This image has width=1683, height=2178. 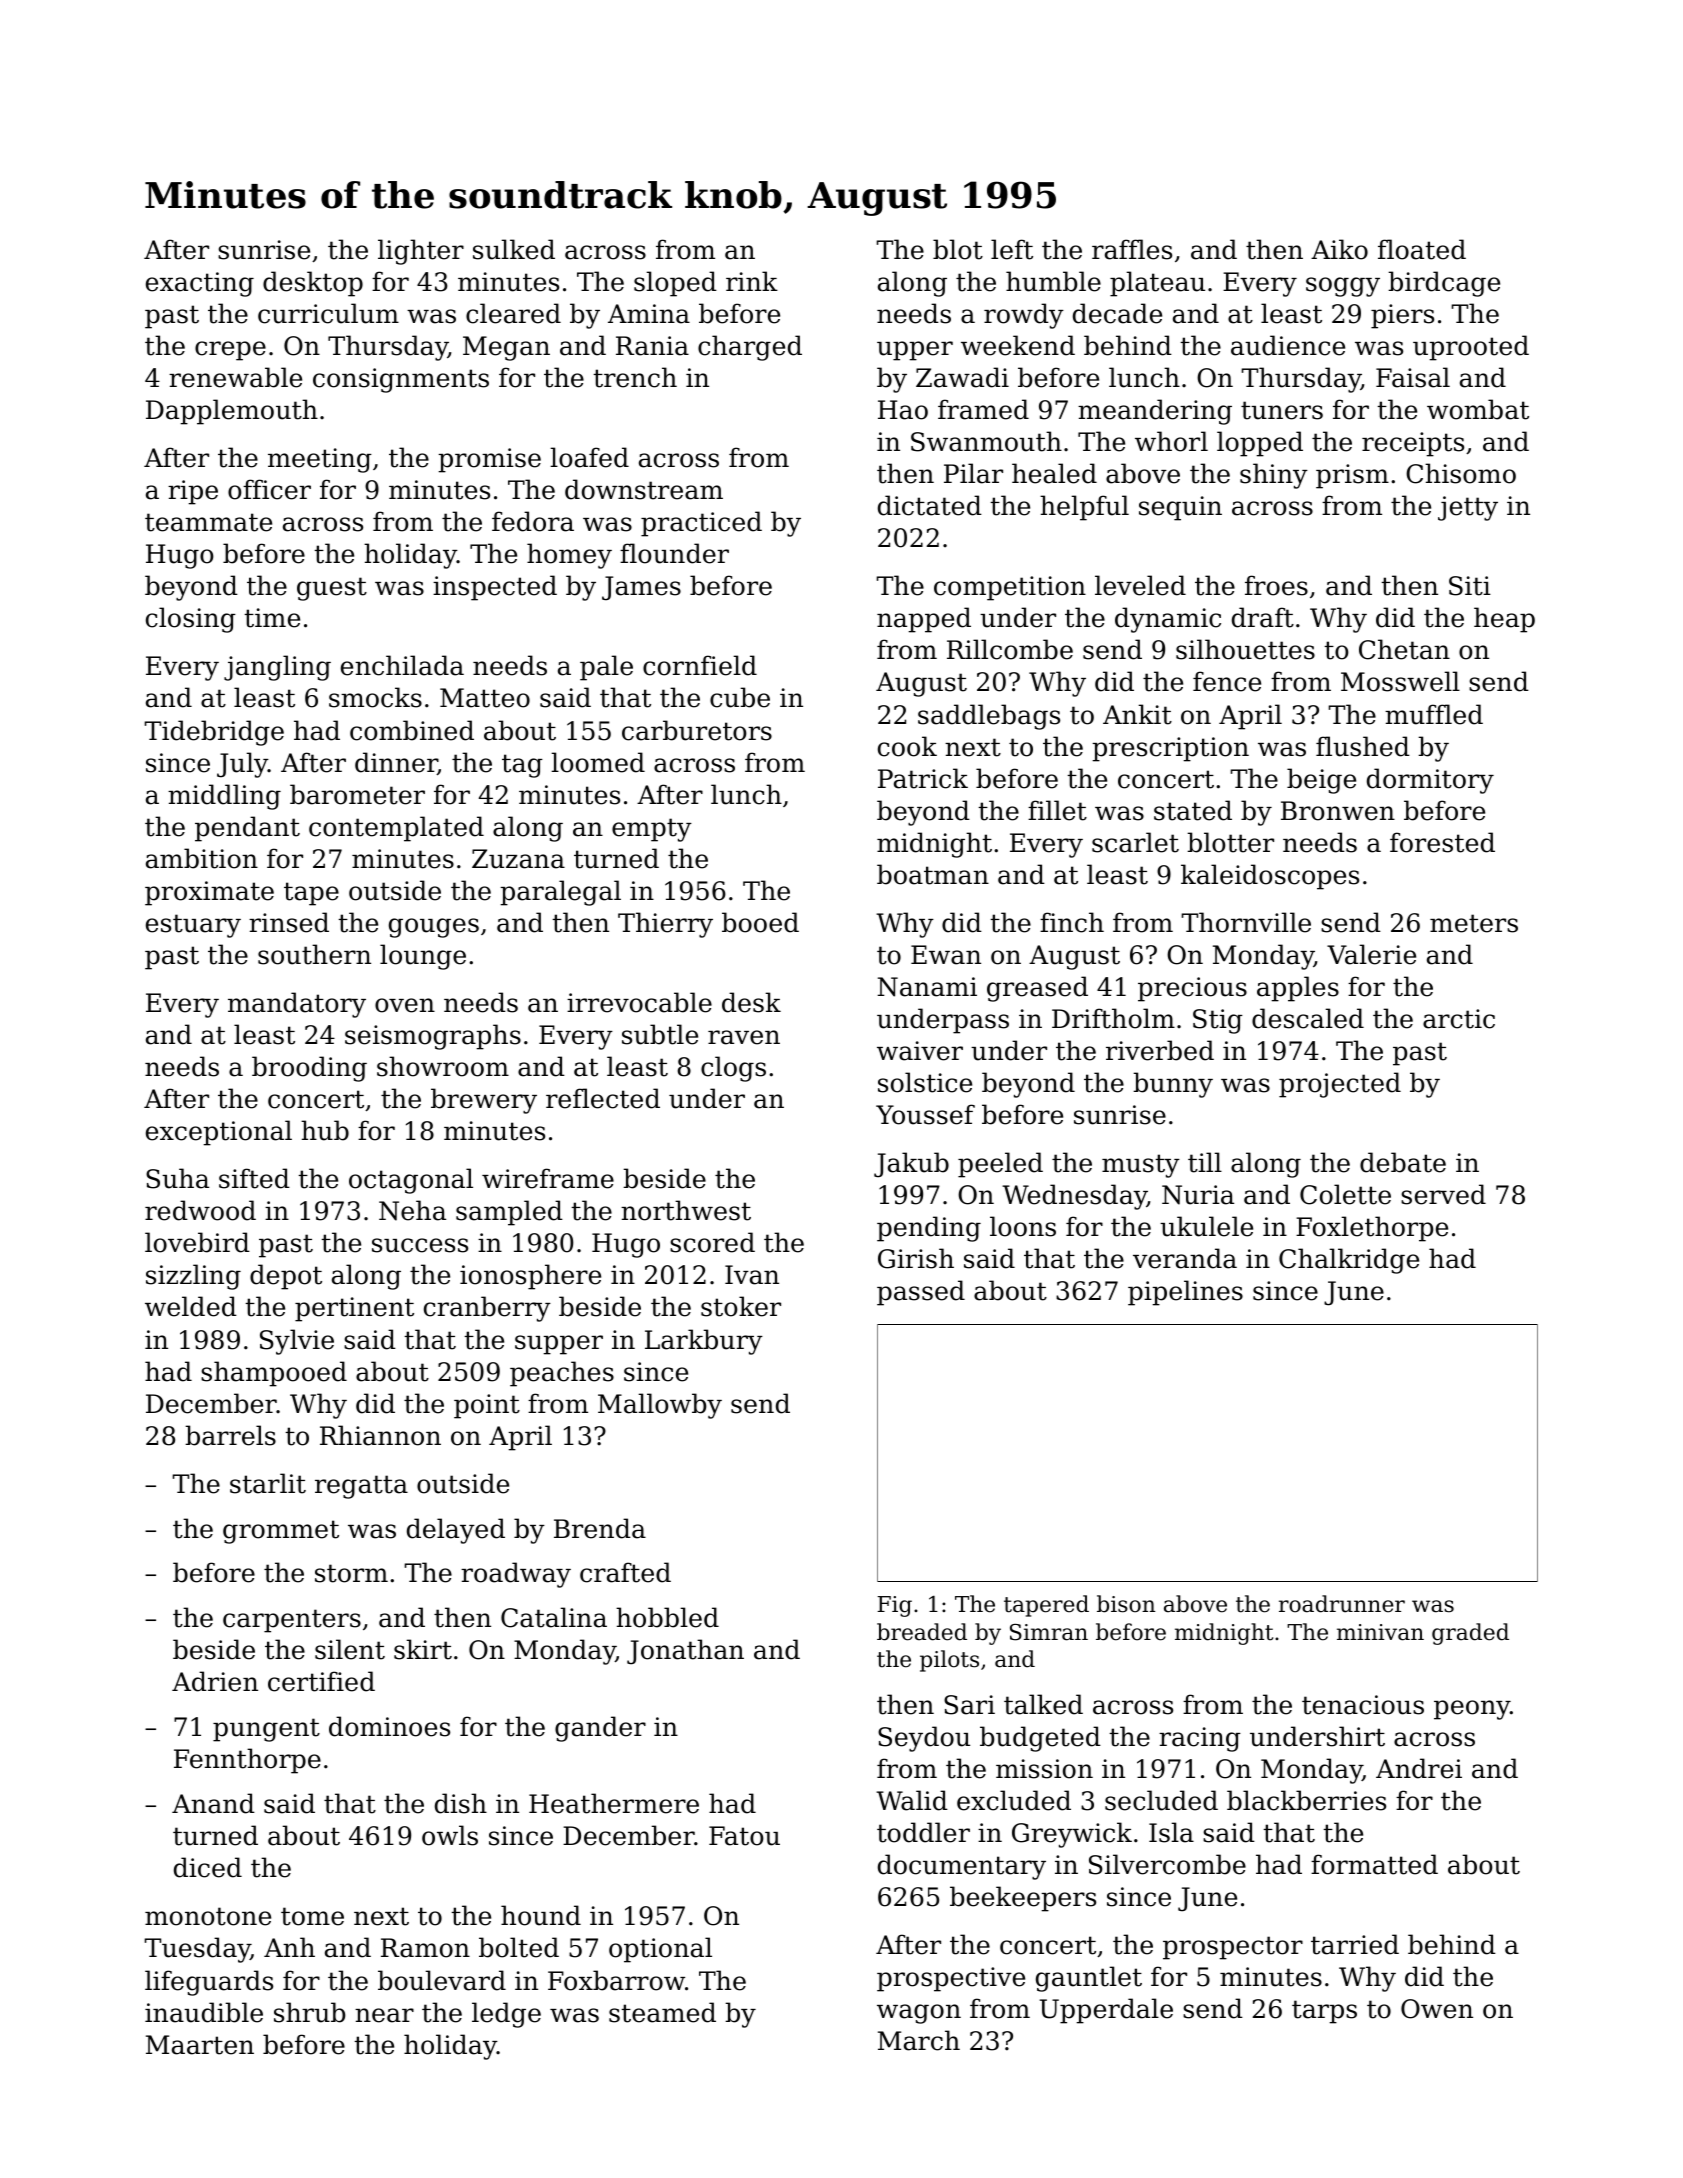 I want to click on Fig, so click(x=894, y=1606).
